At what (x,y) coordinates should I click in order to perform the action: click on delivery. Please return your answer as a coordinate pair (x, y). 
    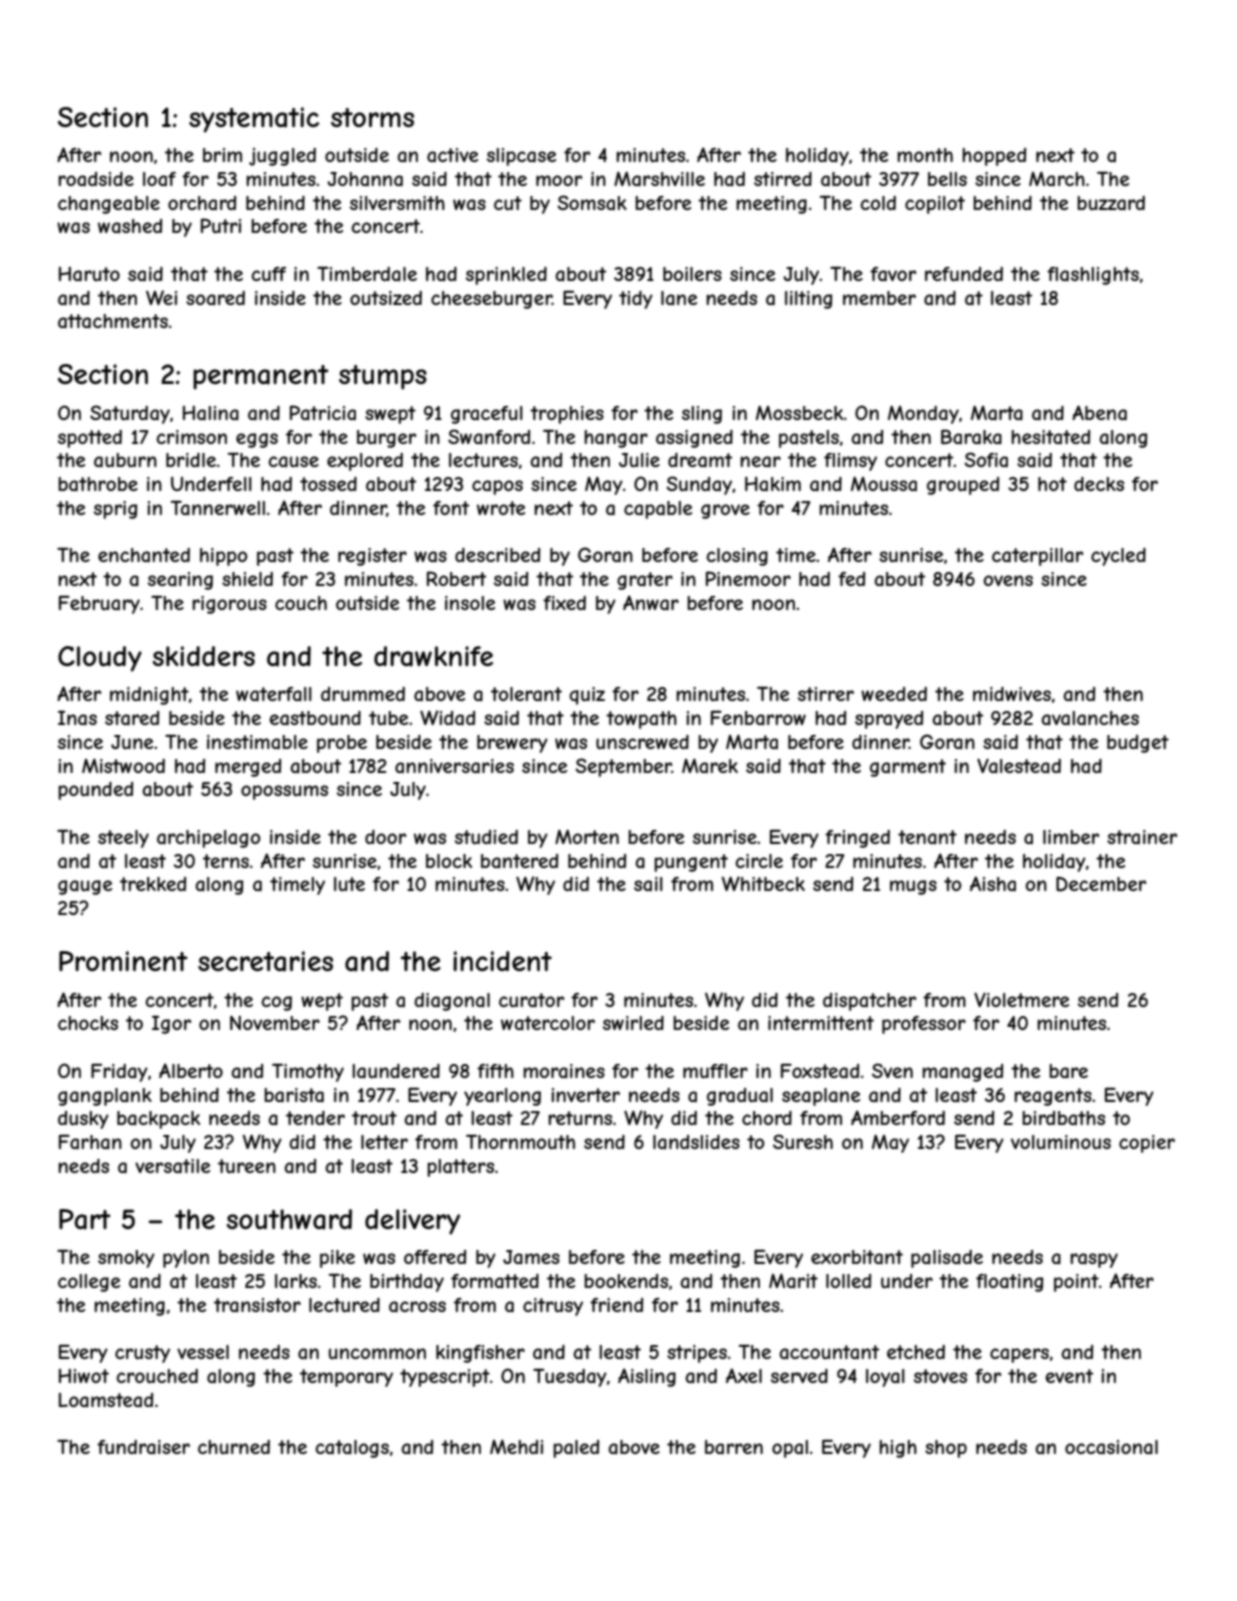
    Looking at the image, I should click on (412, 1222).
